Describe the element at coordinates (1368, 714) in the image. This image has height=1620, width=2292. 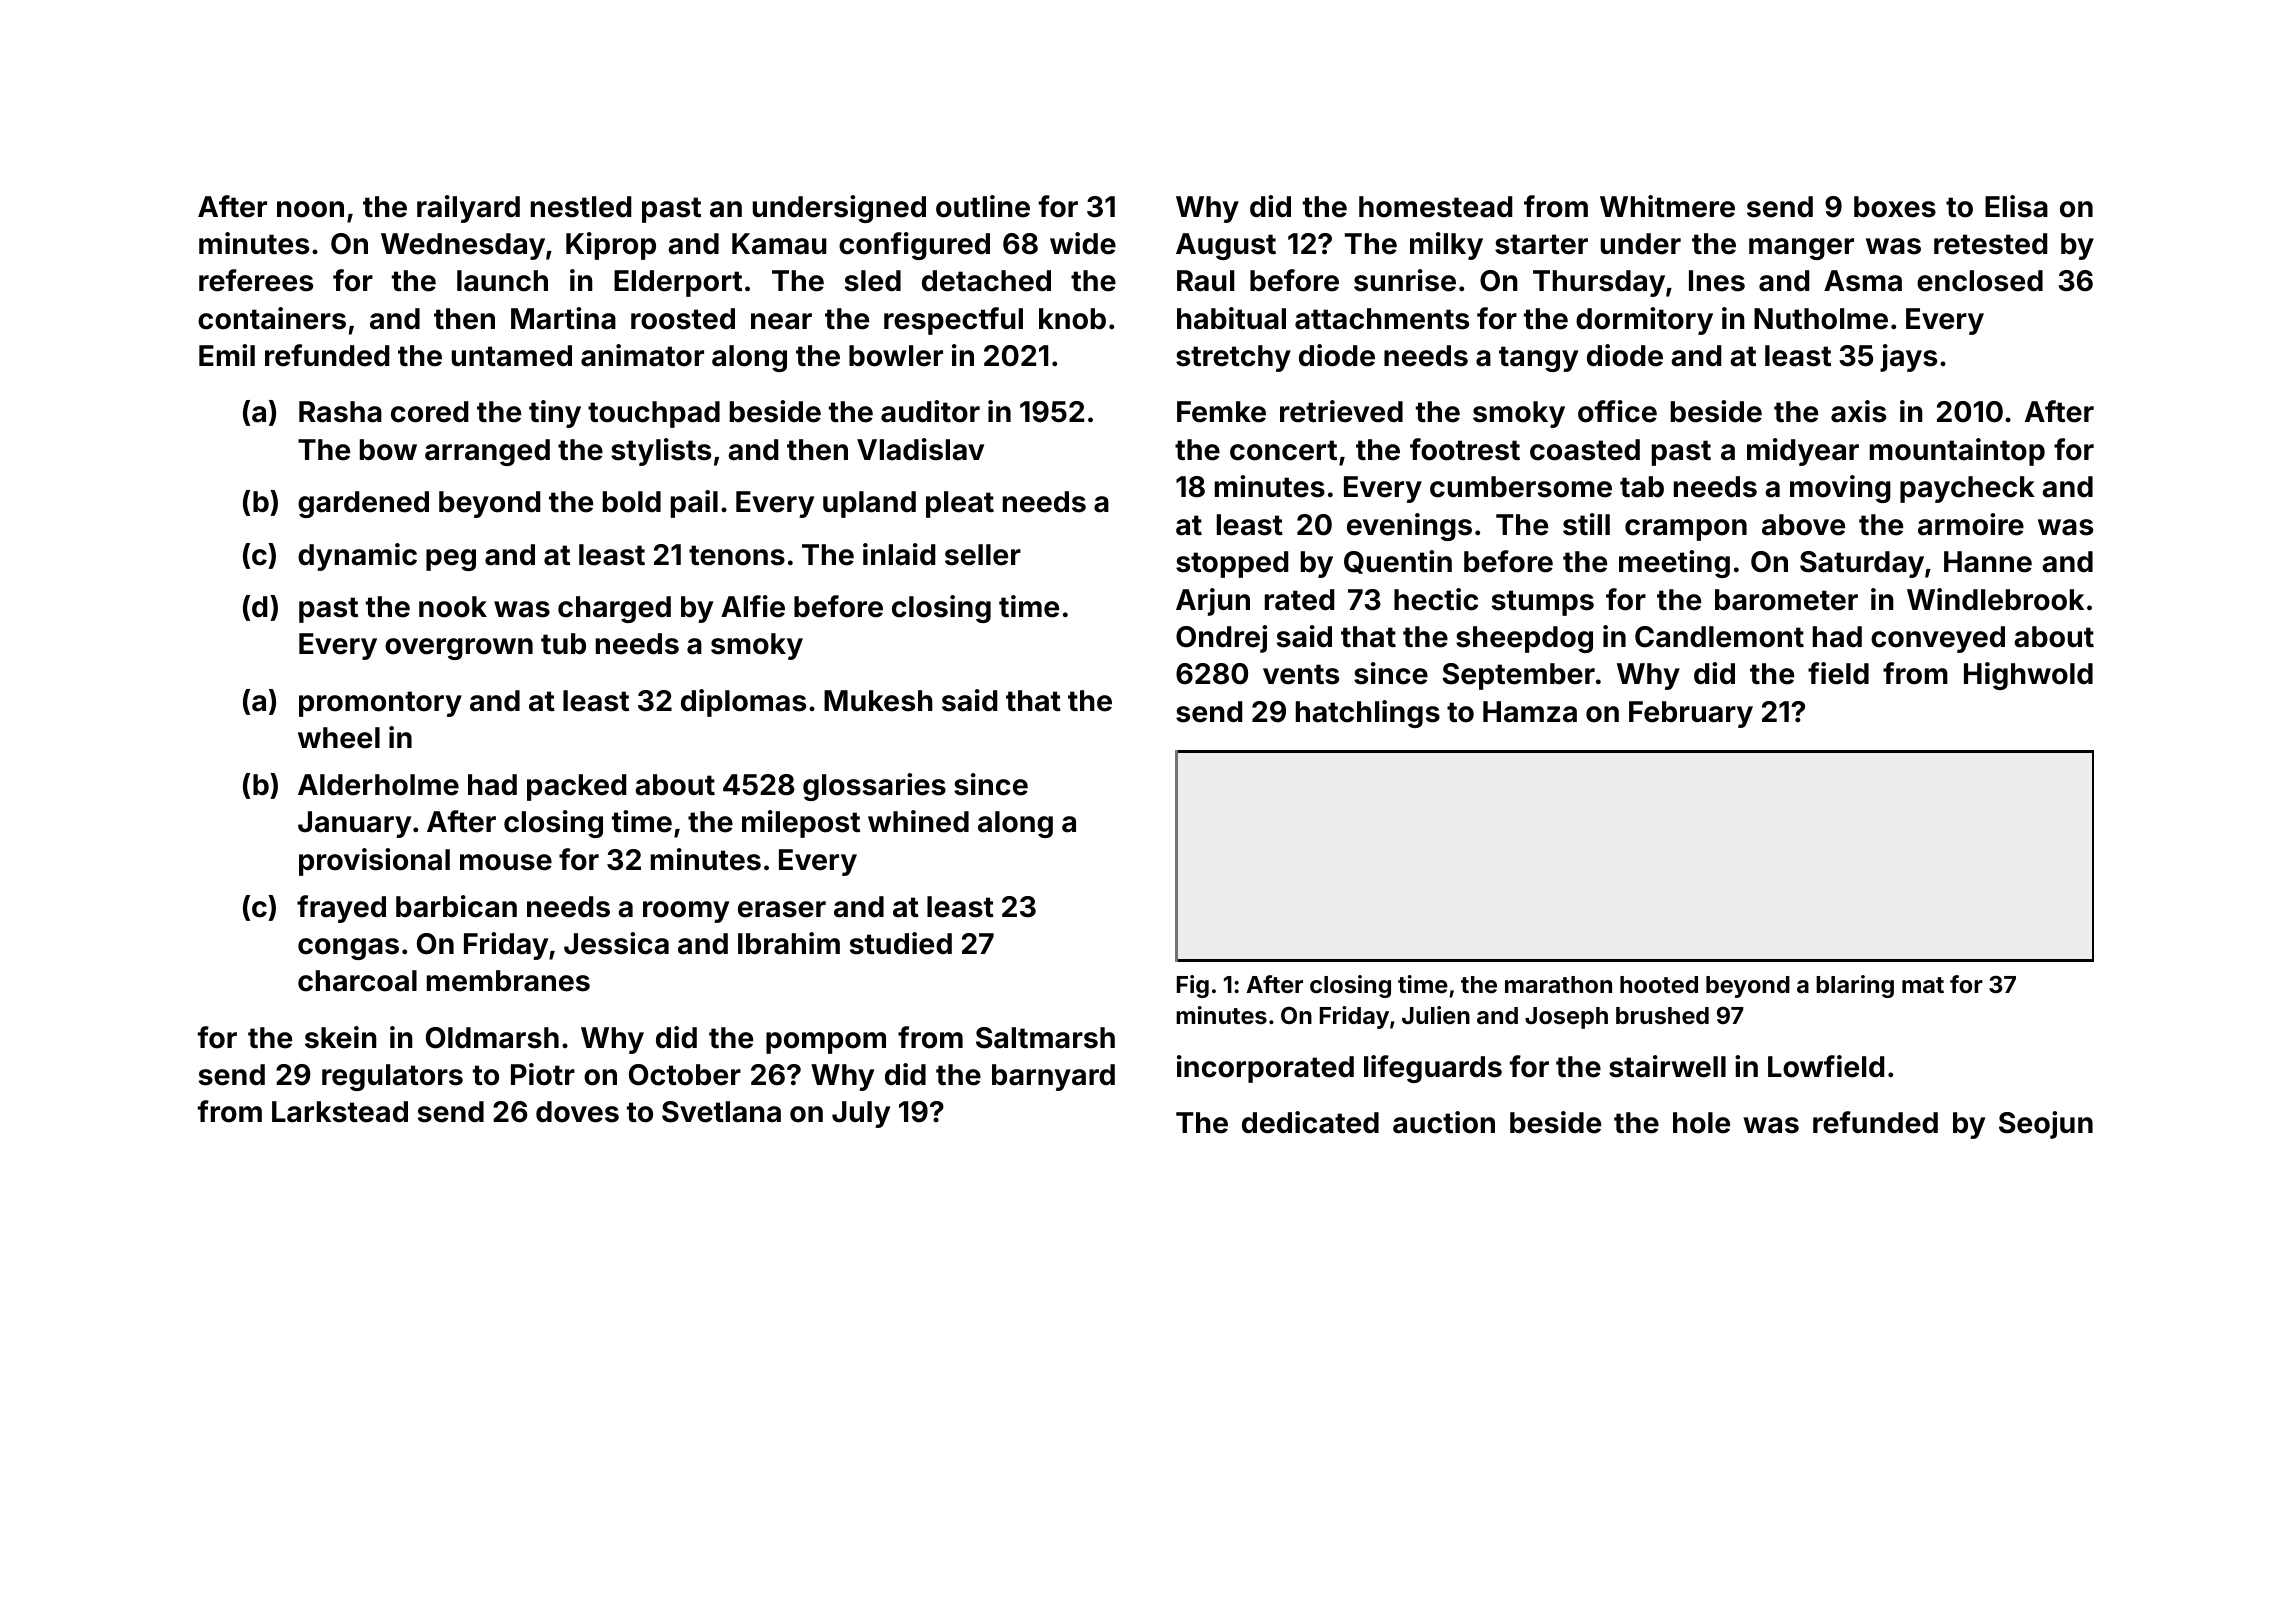
I see `hatchlings` at that location.
